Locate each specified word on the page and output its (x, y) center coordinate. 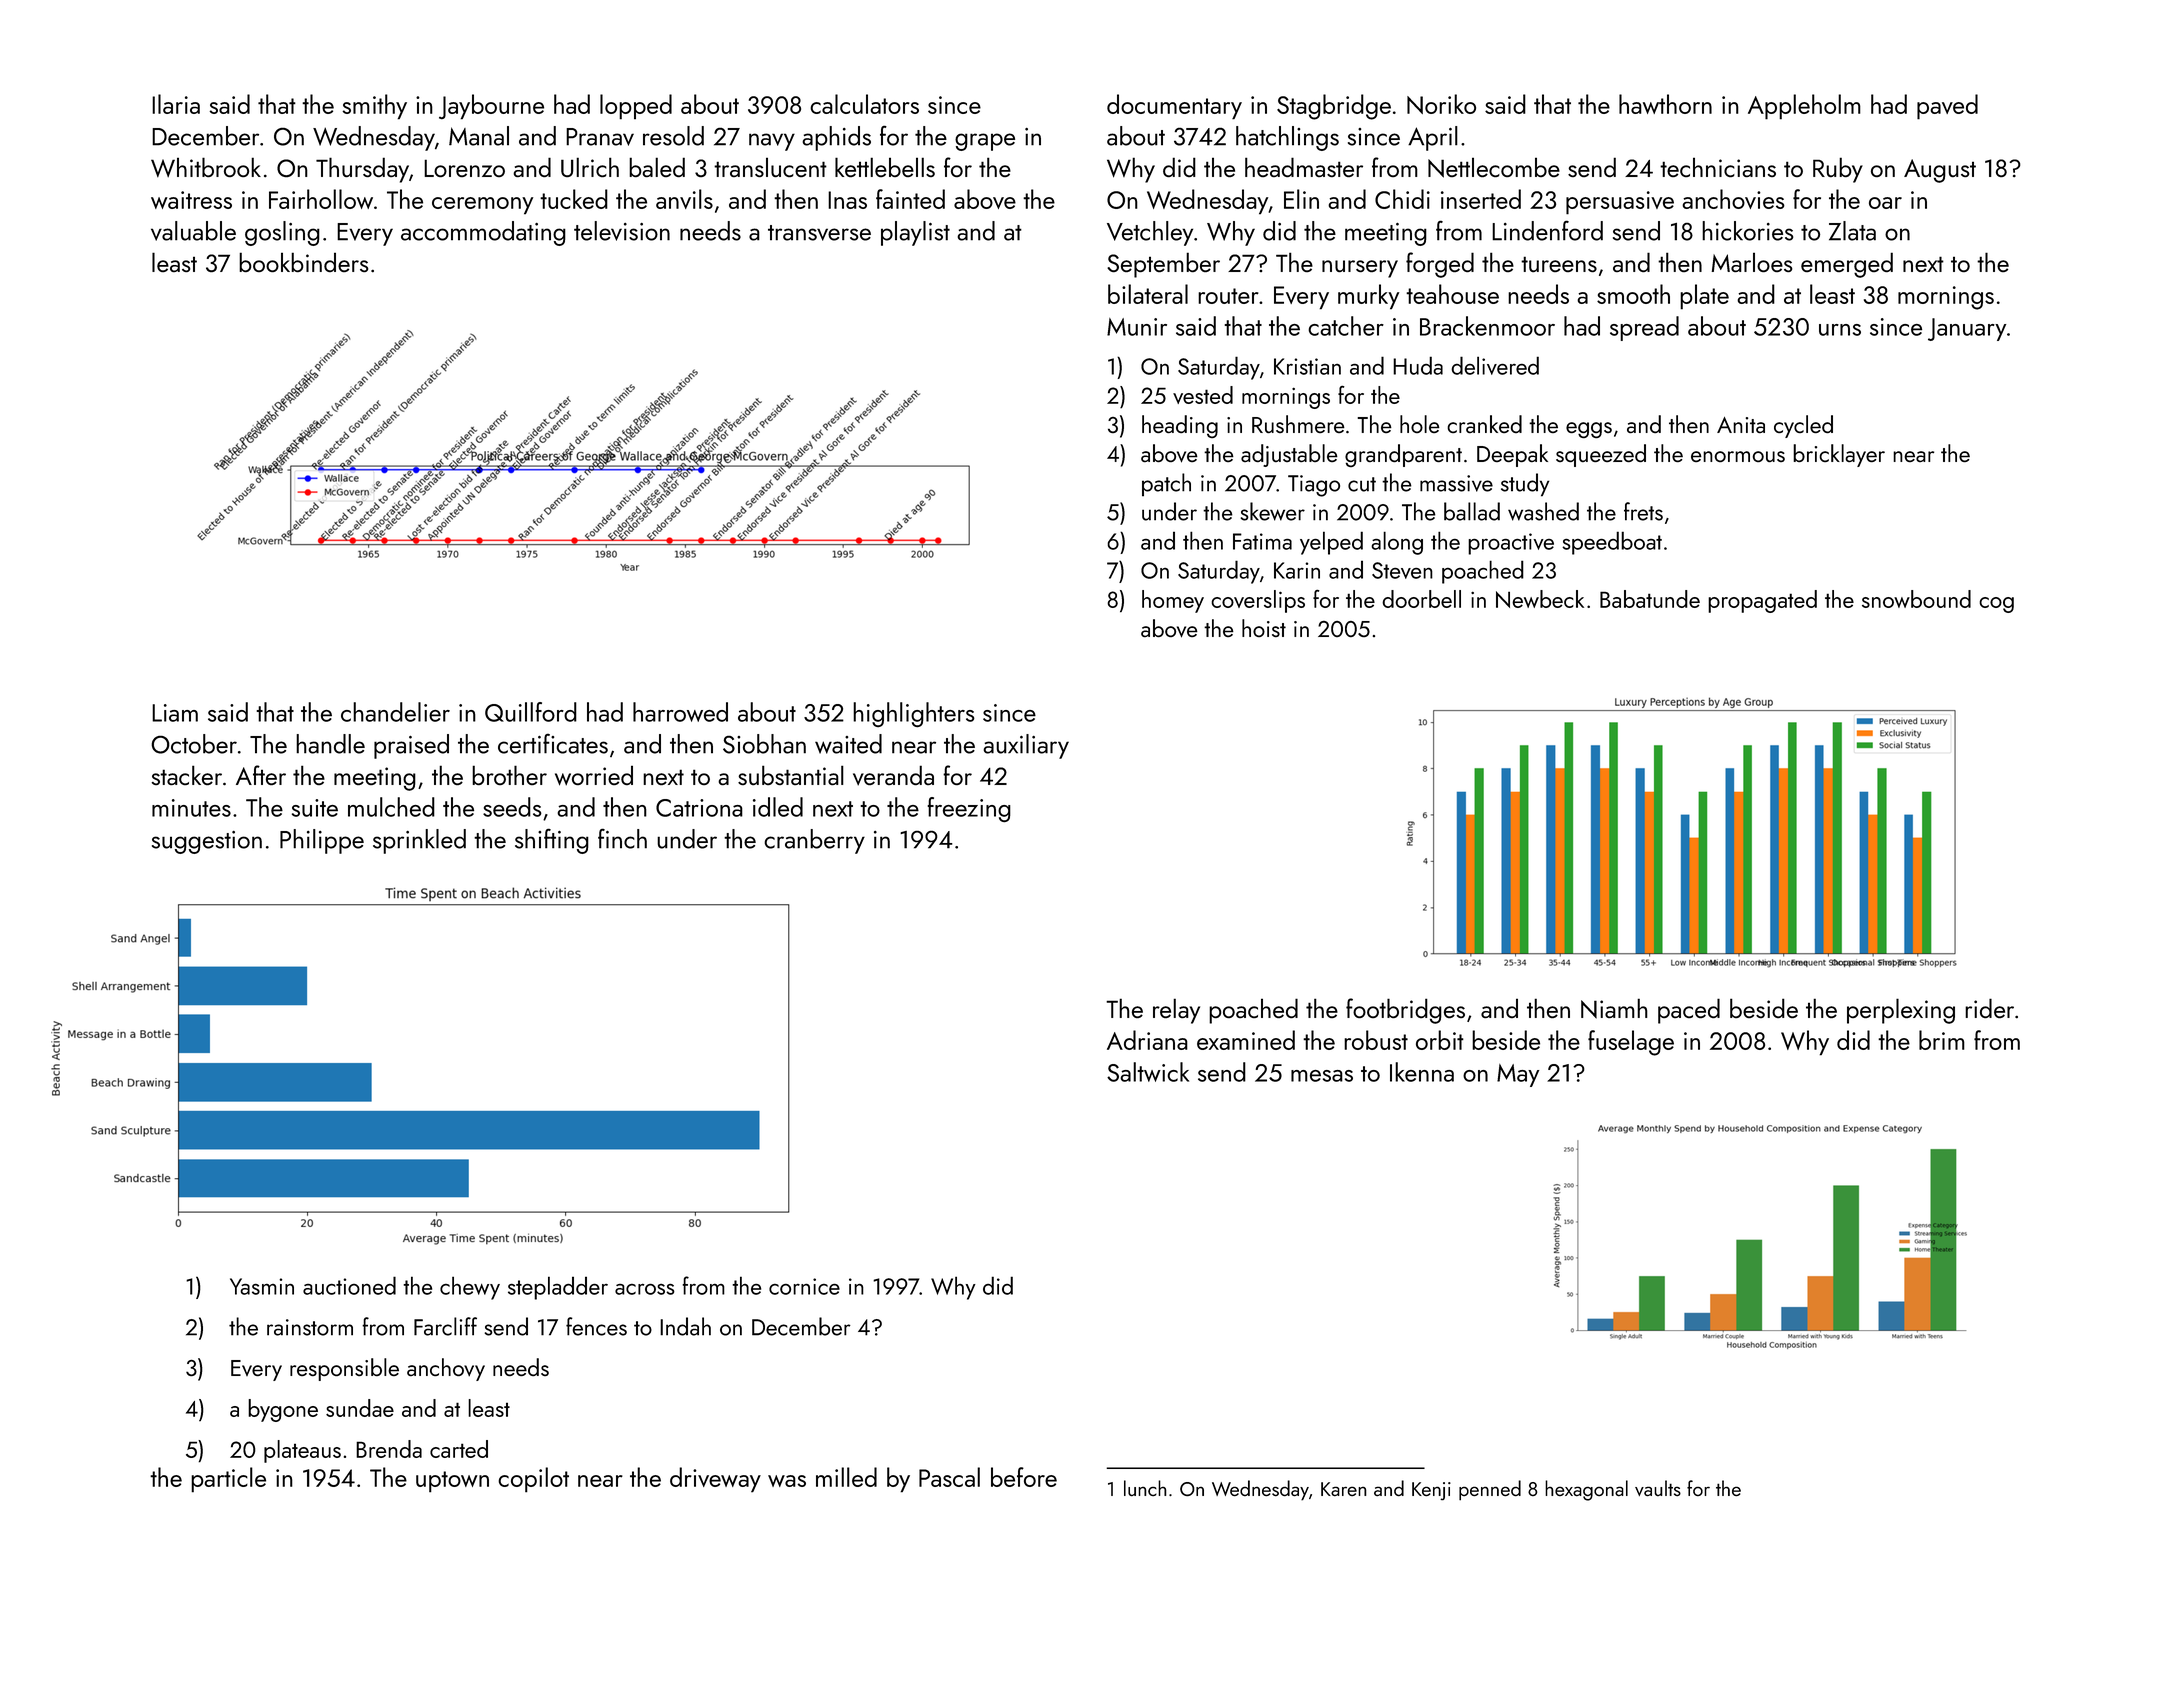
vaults (1658, 1488)
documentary (1174, 107)
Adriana (1147, 1040)
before (1024, 1477)
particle (228, 1480)
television (622, 231)
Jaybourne (491, 107)
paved (1947, 107)
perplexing (1901, 1011)
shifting (552, 841)
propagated (1762, 601)
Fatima (1262, 541)
